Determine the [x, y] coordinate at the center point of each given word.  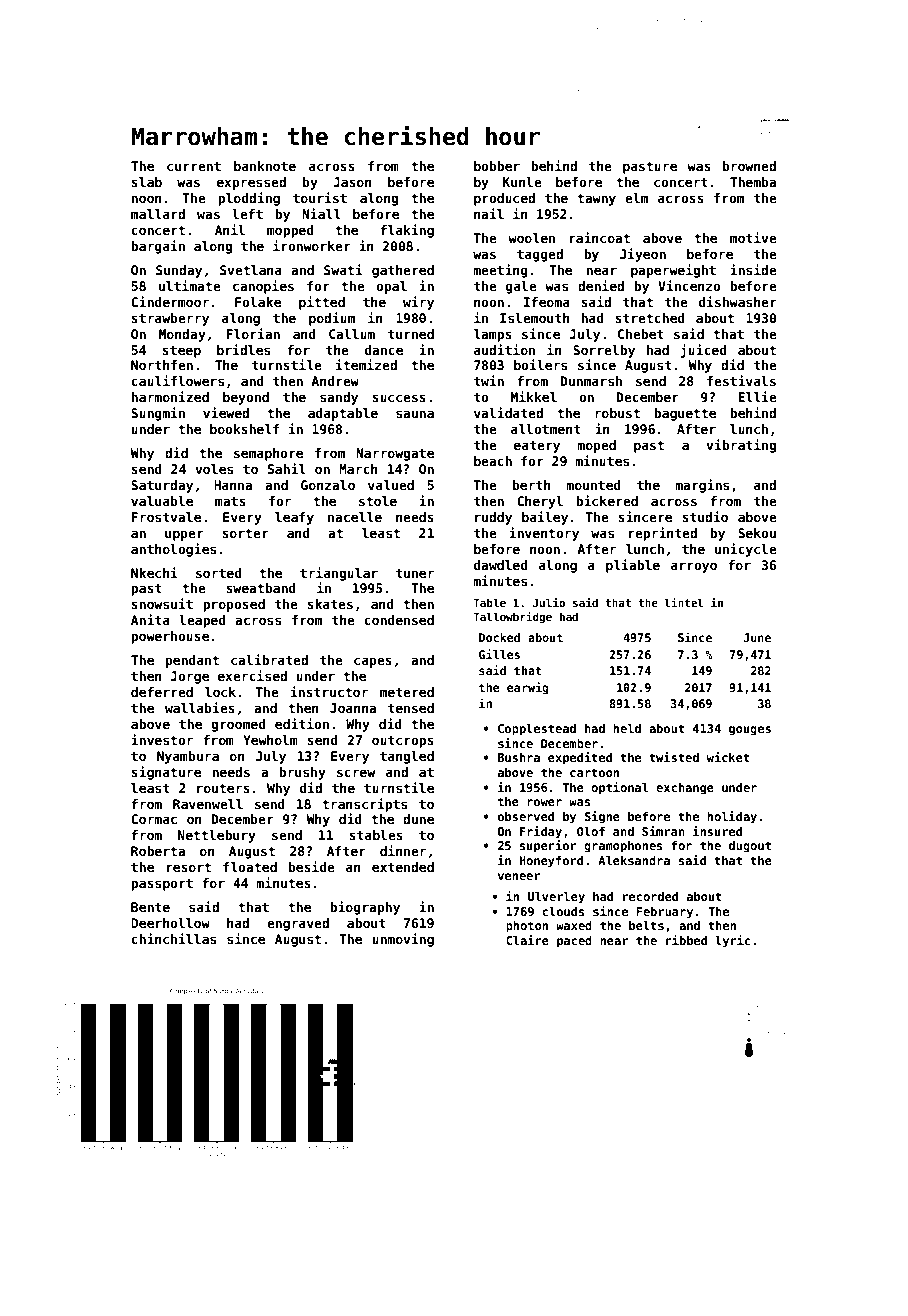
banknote [265, 166]
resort [189, 867]
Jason [352, 182]
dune [418, 819]
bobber [497, 166]
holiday [732, 817]
